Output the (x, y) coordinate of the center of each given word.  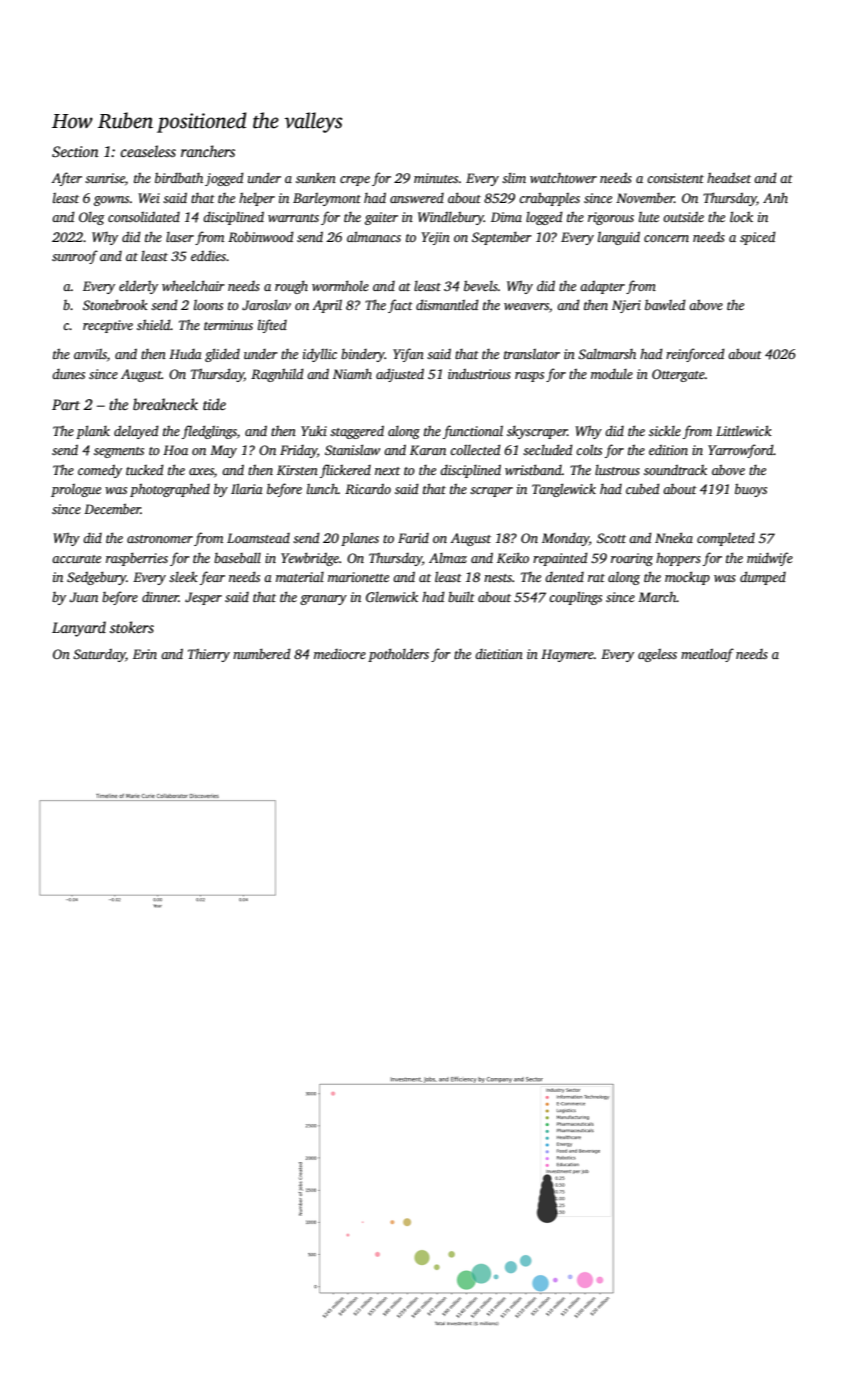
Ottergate (678, 375)
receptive (108, 326)
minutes (436, 178)
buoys (751, 490)
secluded (548, 449)
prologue (76, 490)
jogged (224, 179)
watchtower (563, 178)
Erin (145, 654)
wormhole (340, 285)
